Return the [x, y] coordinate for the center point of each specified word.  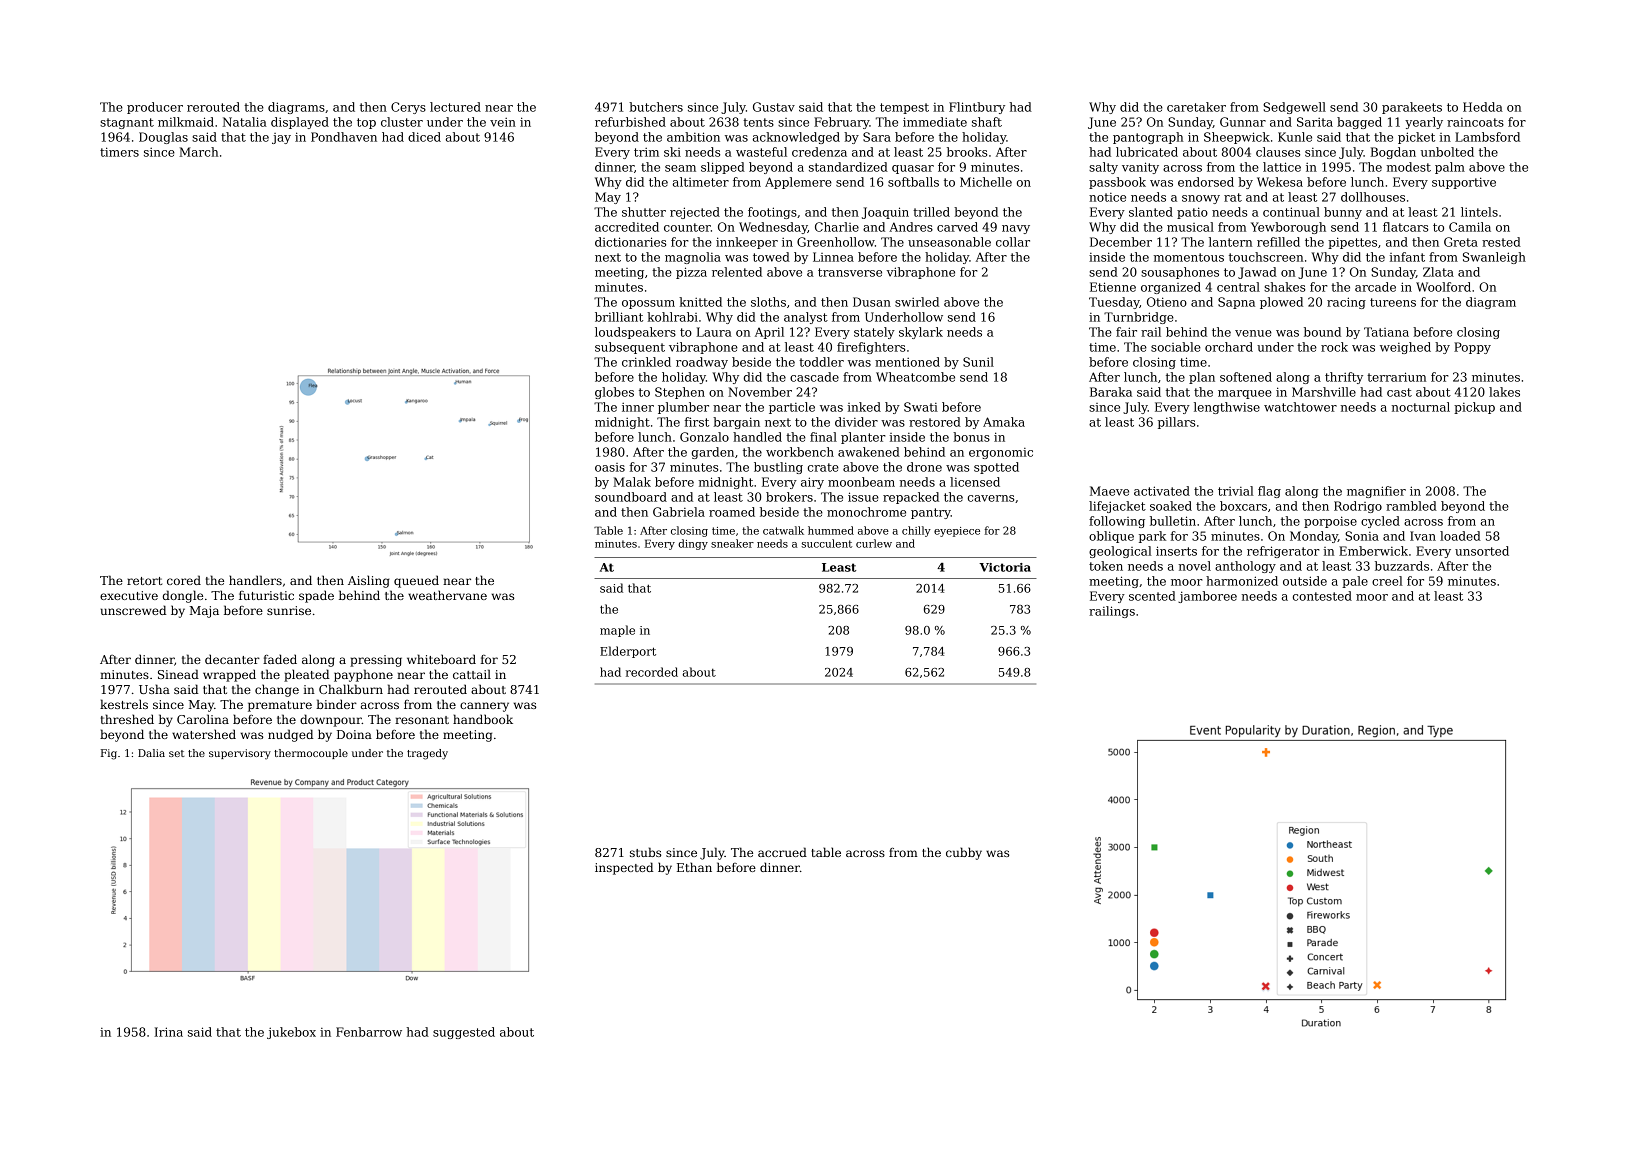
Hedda [1483, 107]
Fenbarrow [369, 1032]
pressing [376, 661]
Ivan [1423, 536]
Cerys [408, 108]
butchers [656, 107]
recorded [652, 672]
